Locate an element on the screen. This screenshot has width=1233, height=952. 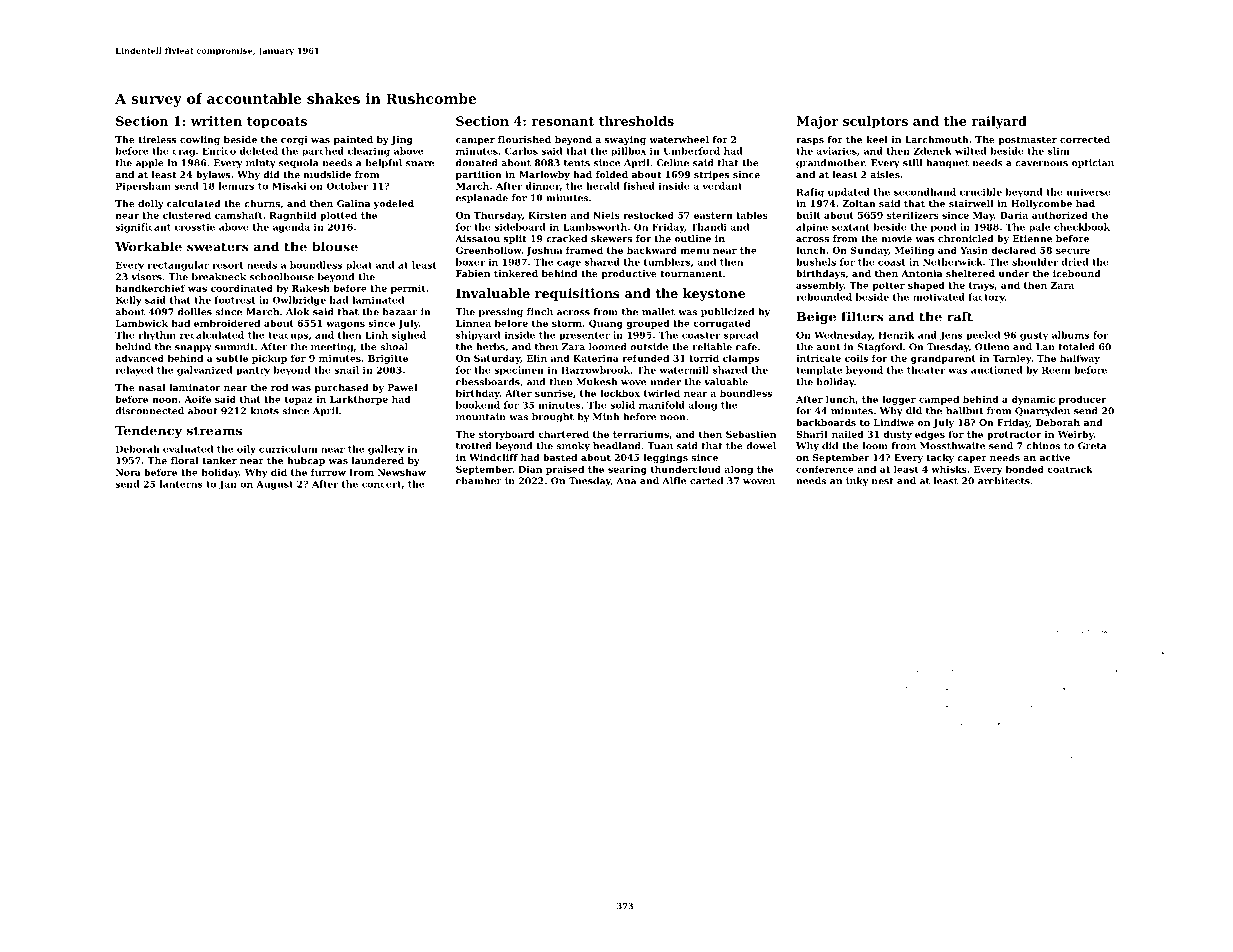
railyard is located at coordinates (999, 122).
